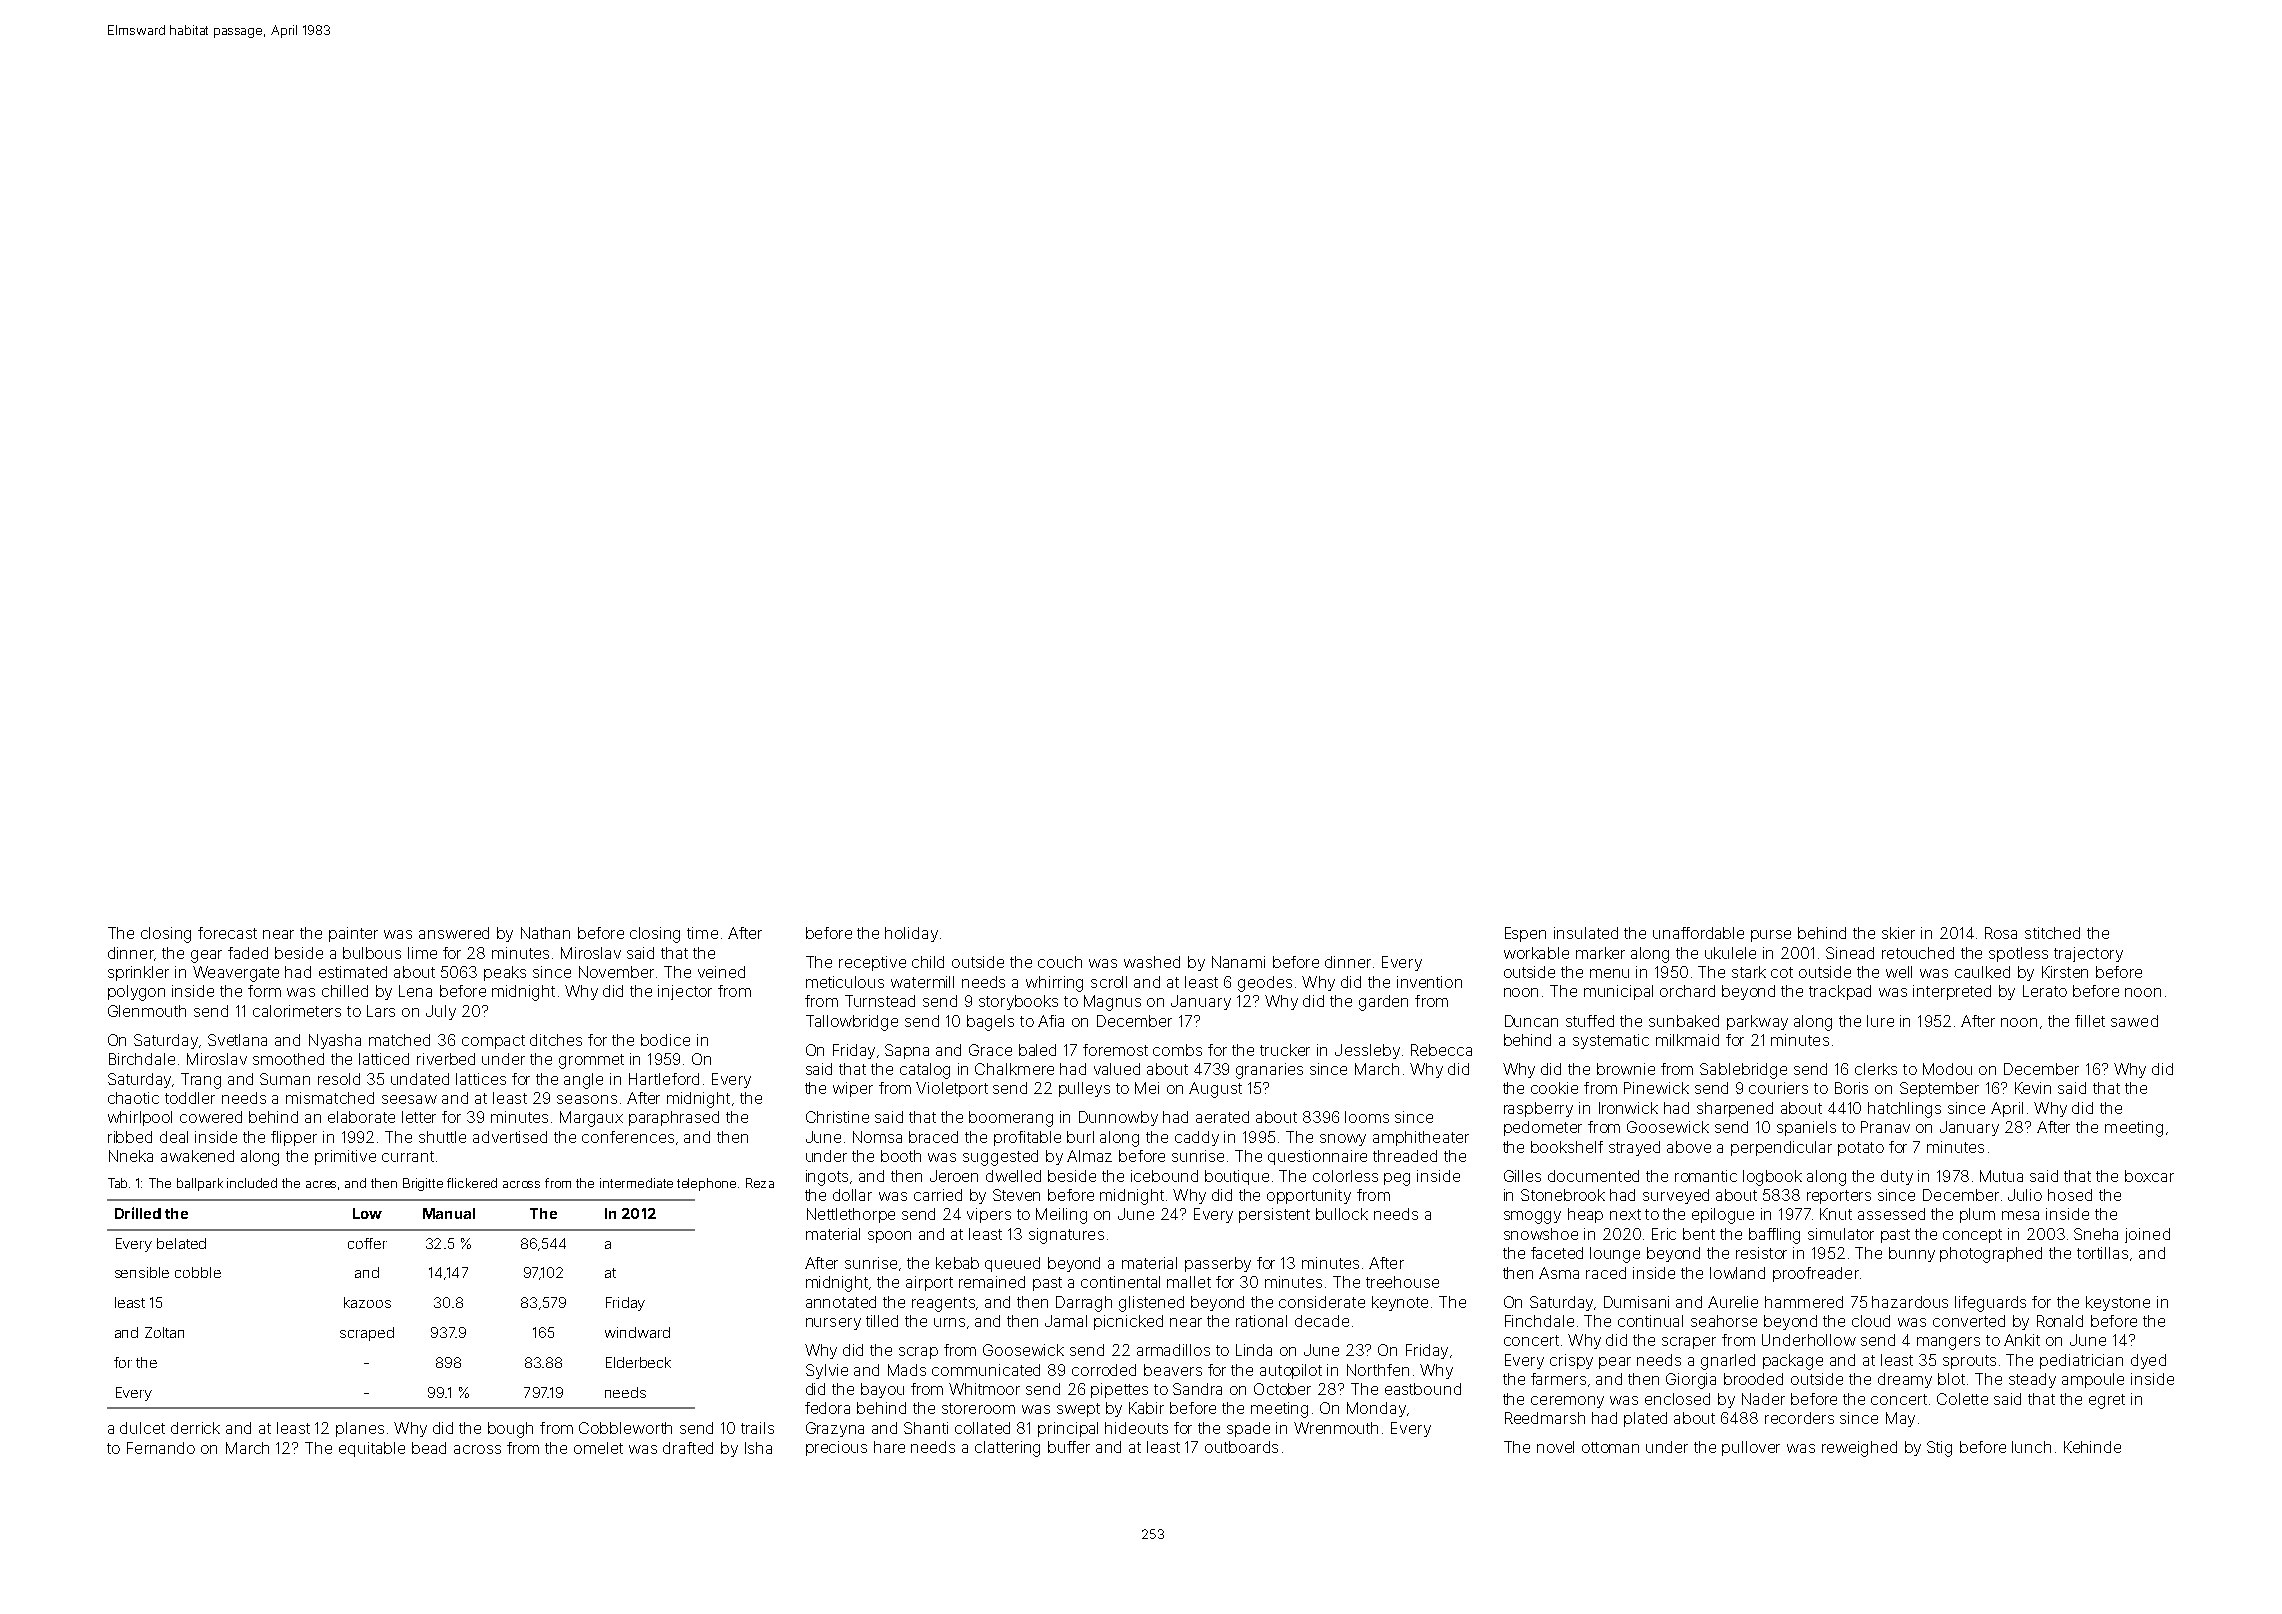 Image resolution: width=2282 pixels, height=1614 pixels. What do you see at coordinates (449, 1213) in the image?
I see `Manual` at bounding box center [449, 1213].
